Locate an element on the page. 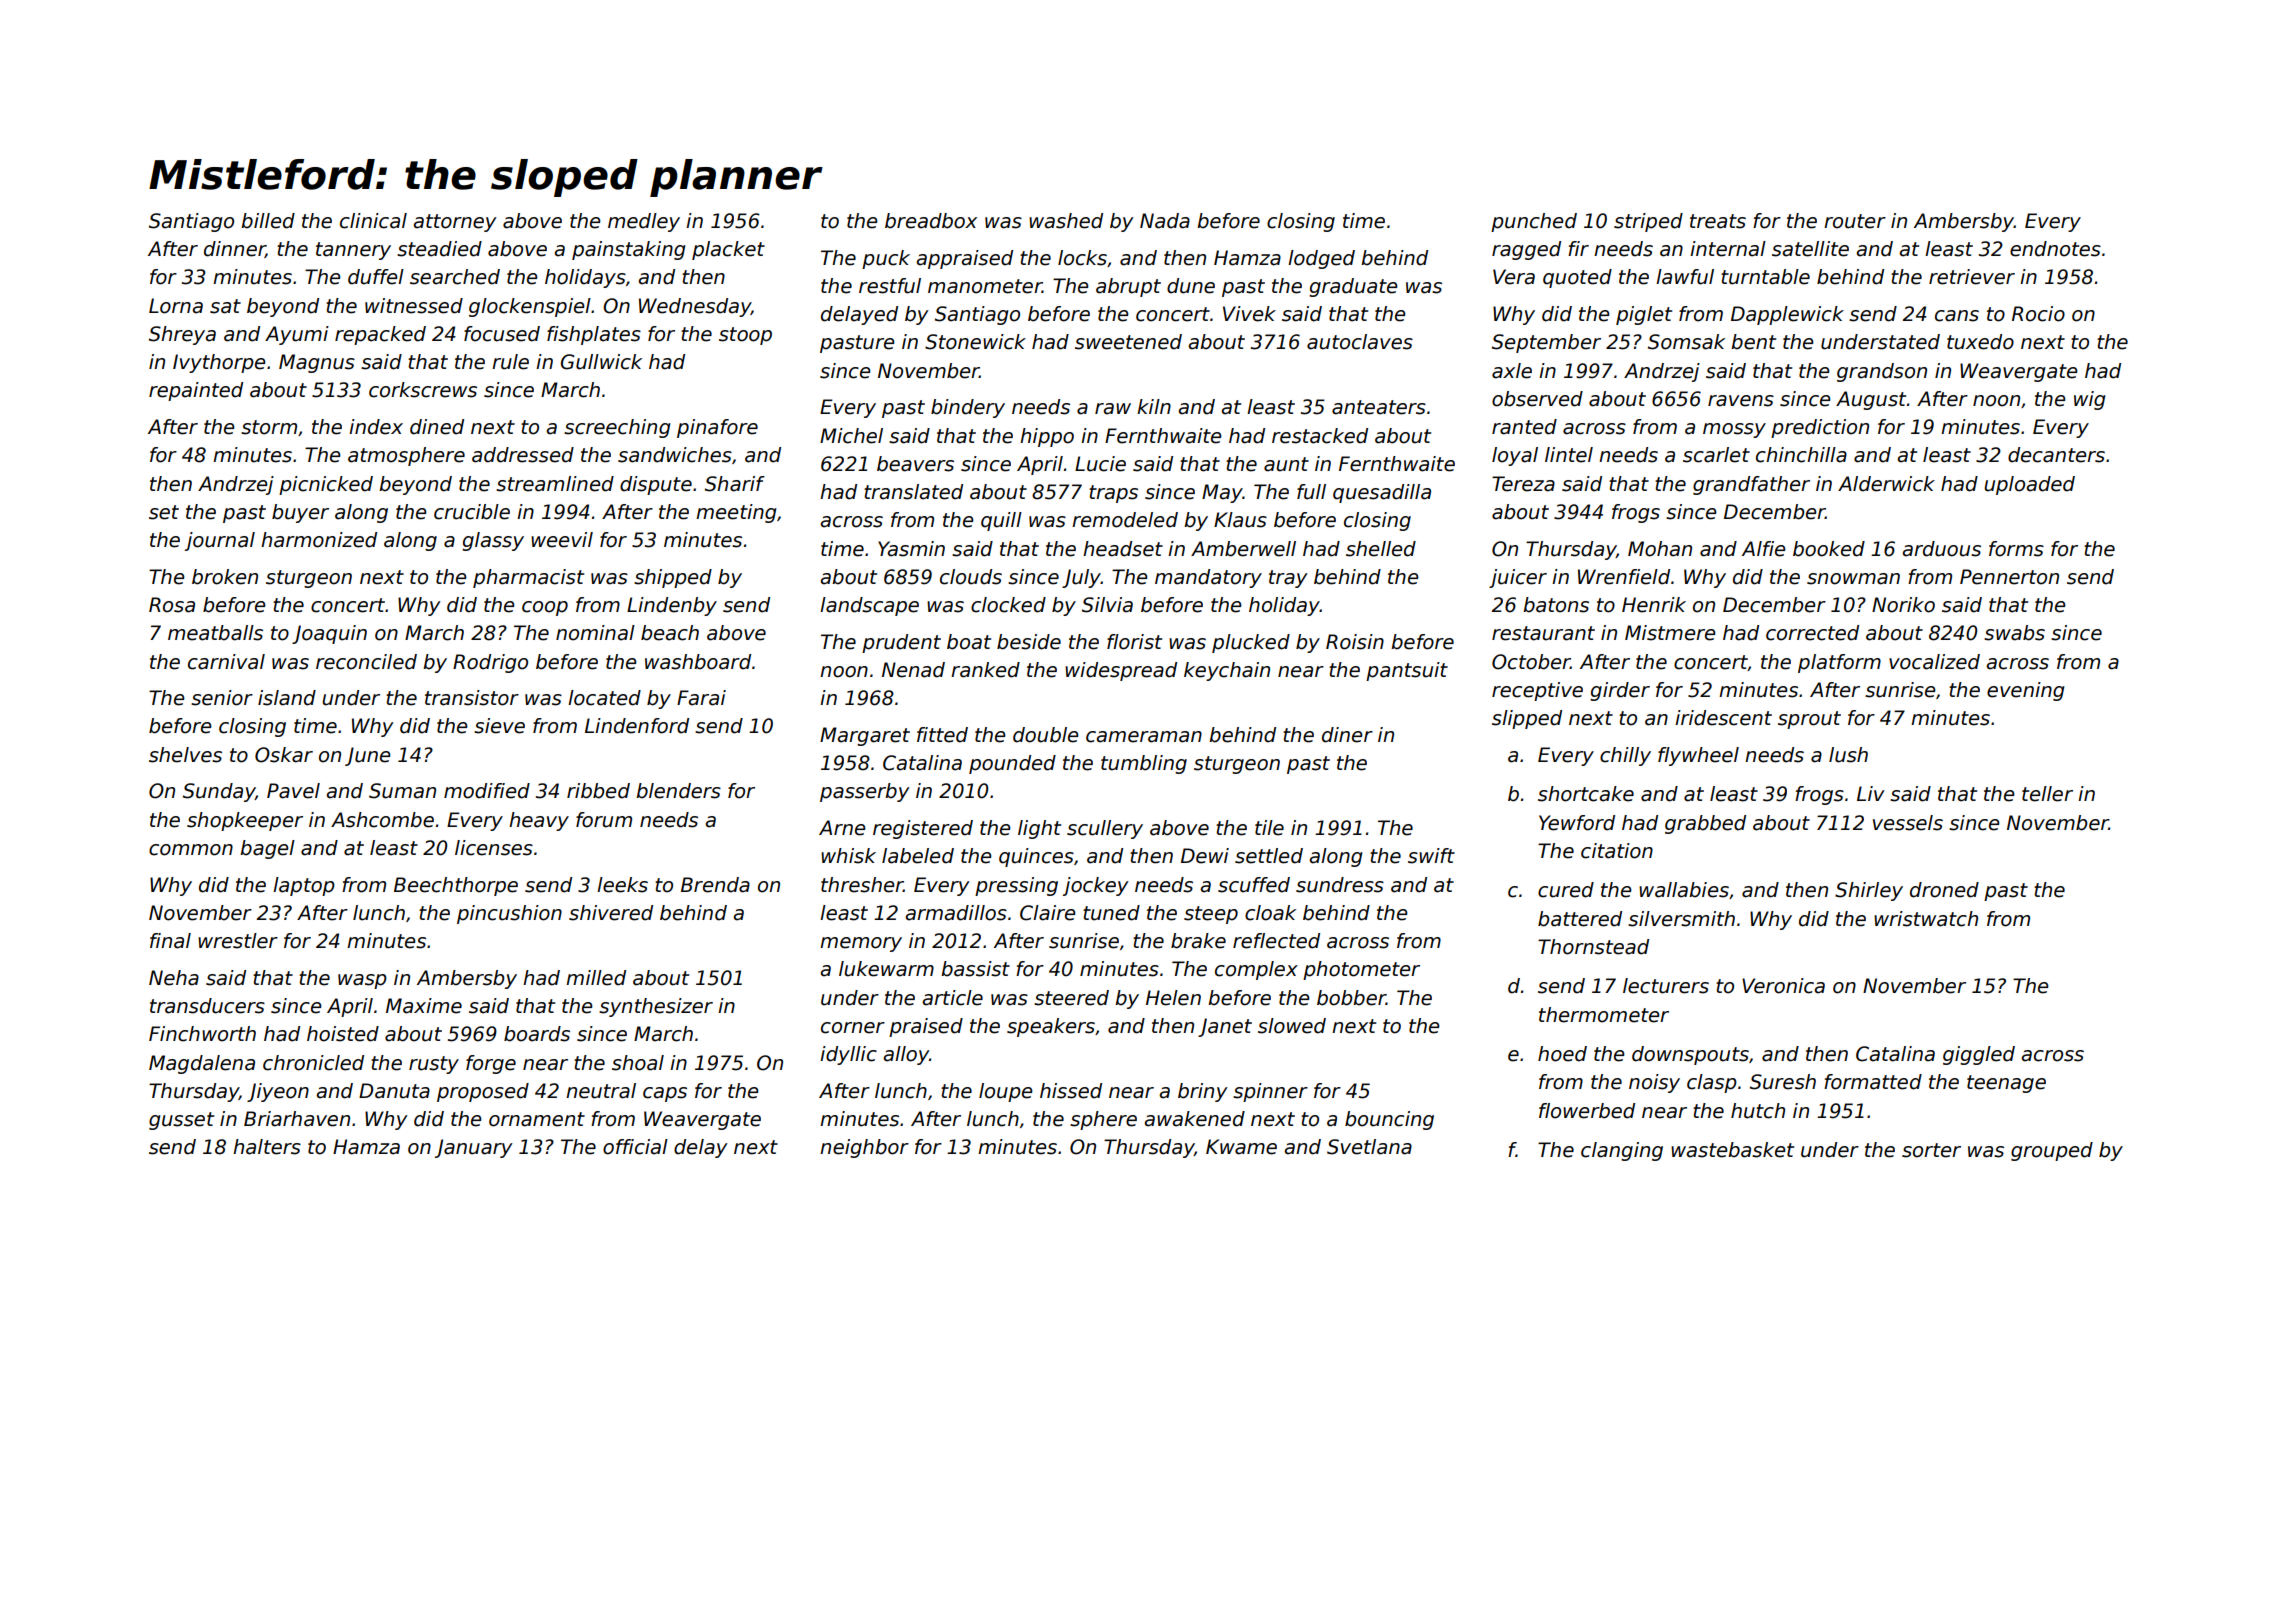  shelves is located at coordinates (185, 755).
